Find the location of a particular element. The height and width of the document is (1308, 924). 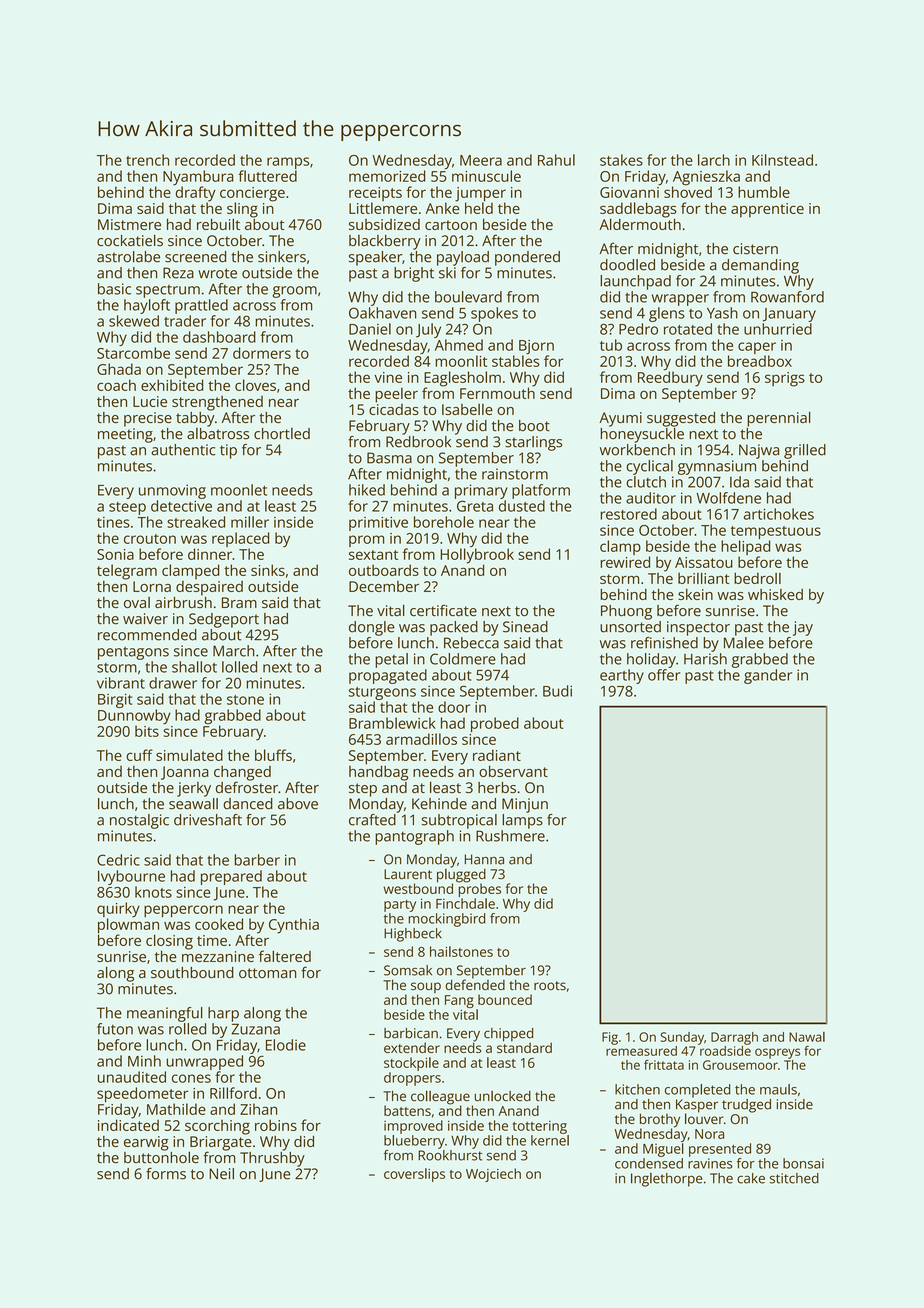

Thrushby is located at coordinates (272, 1159).
